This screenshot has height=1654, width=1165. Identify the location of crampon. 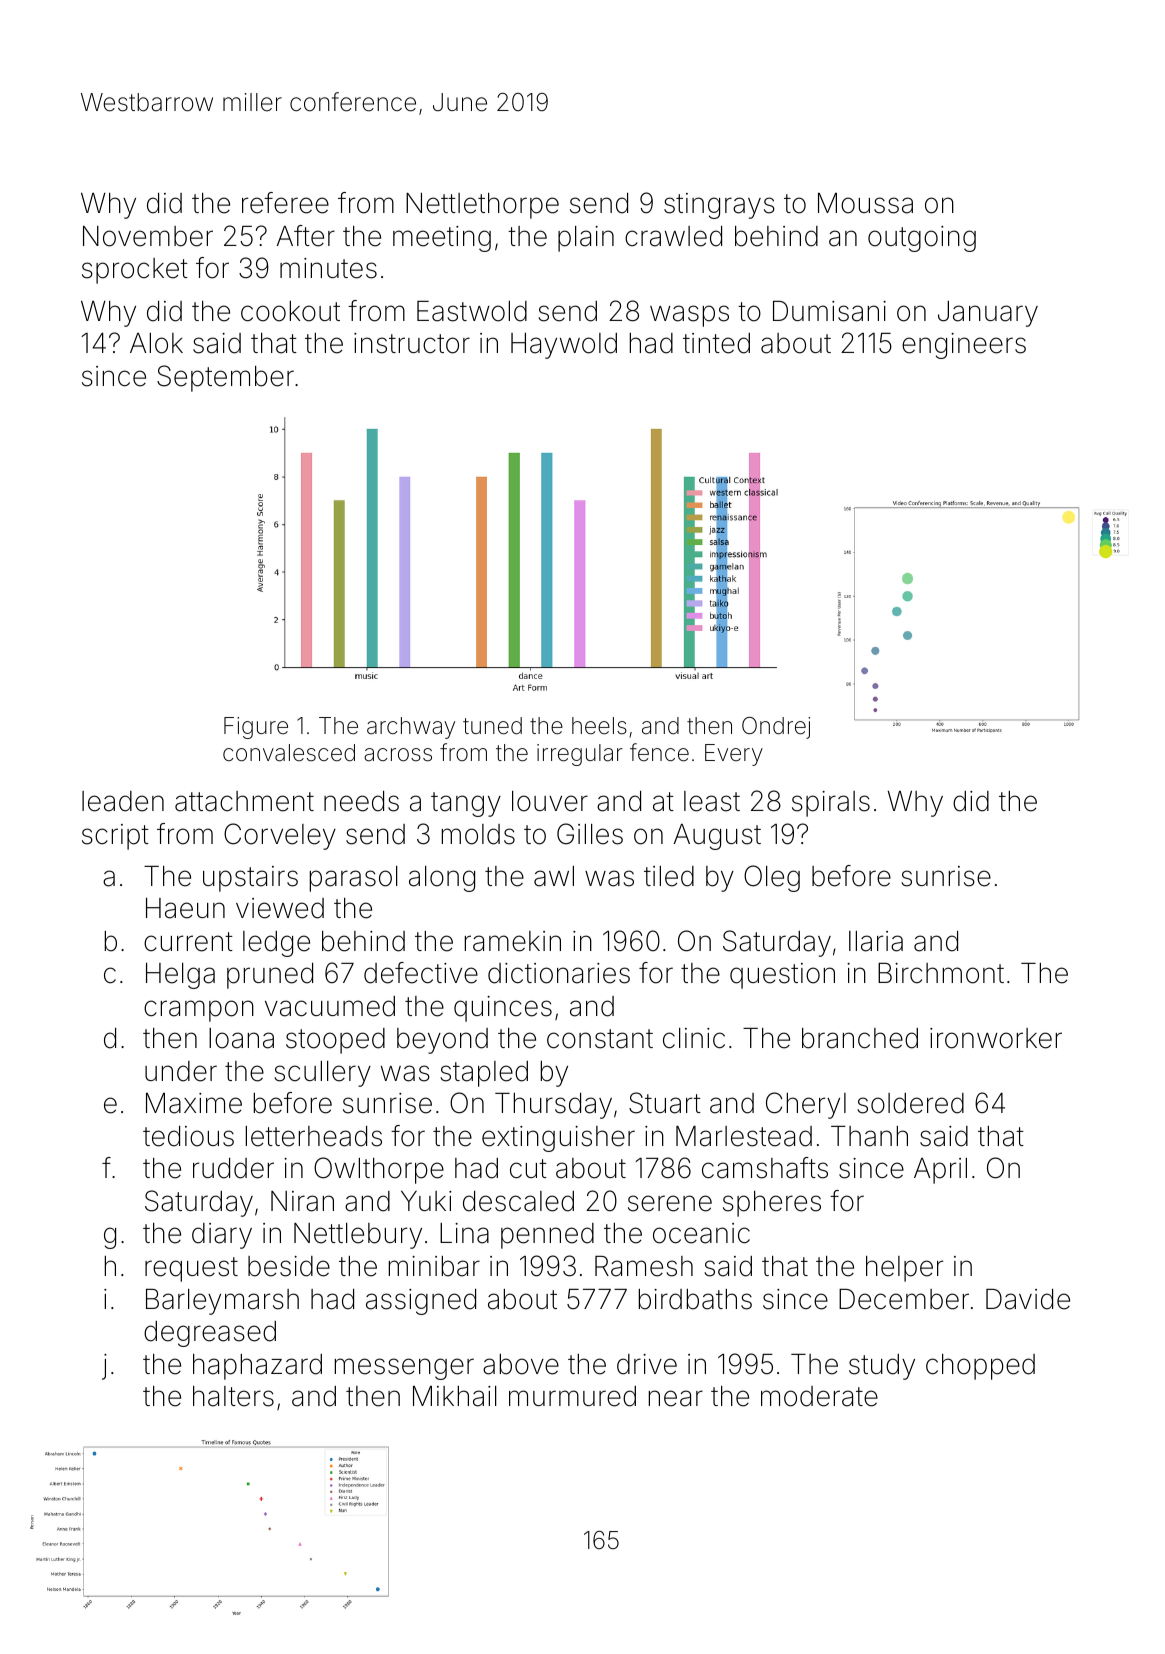
(199, 1011).
